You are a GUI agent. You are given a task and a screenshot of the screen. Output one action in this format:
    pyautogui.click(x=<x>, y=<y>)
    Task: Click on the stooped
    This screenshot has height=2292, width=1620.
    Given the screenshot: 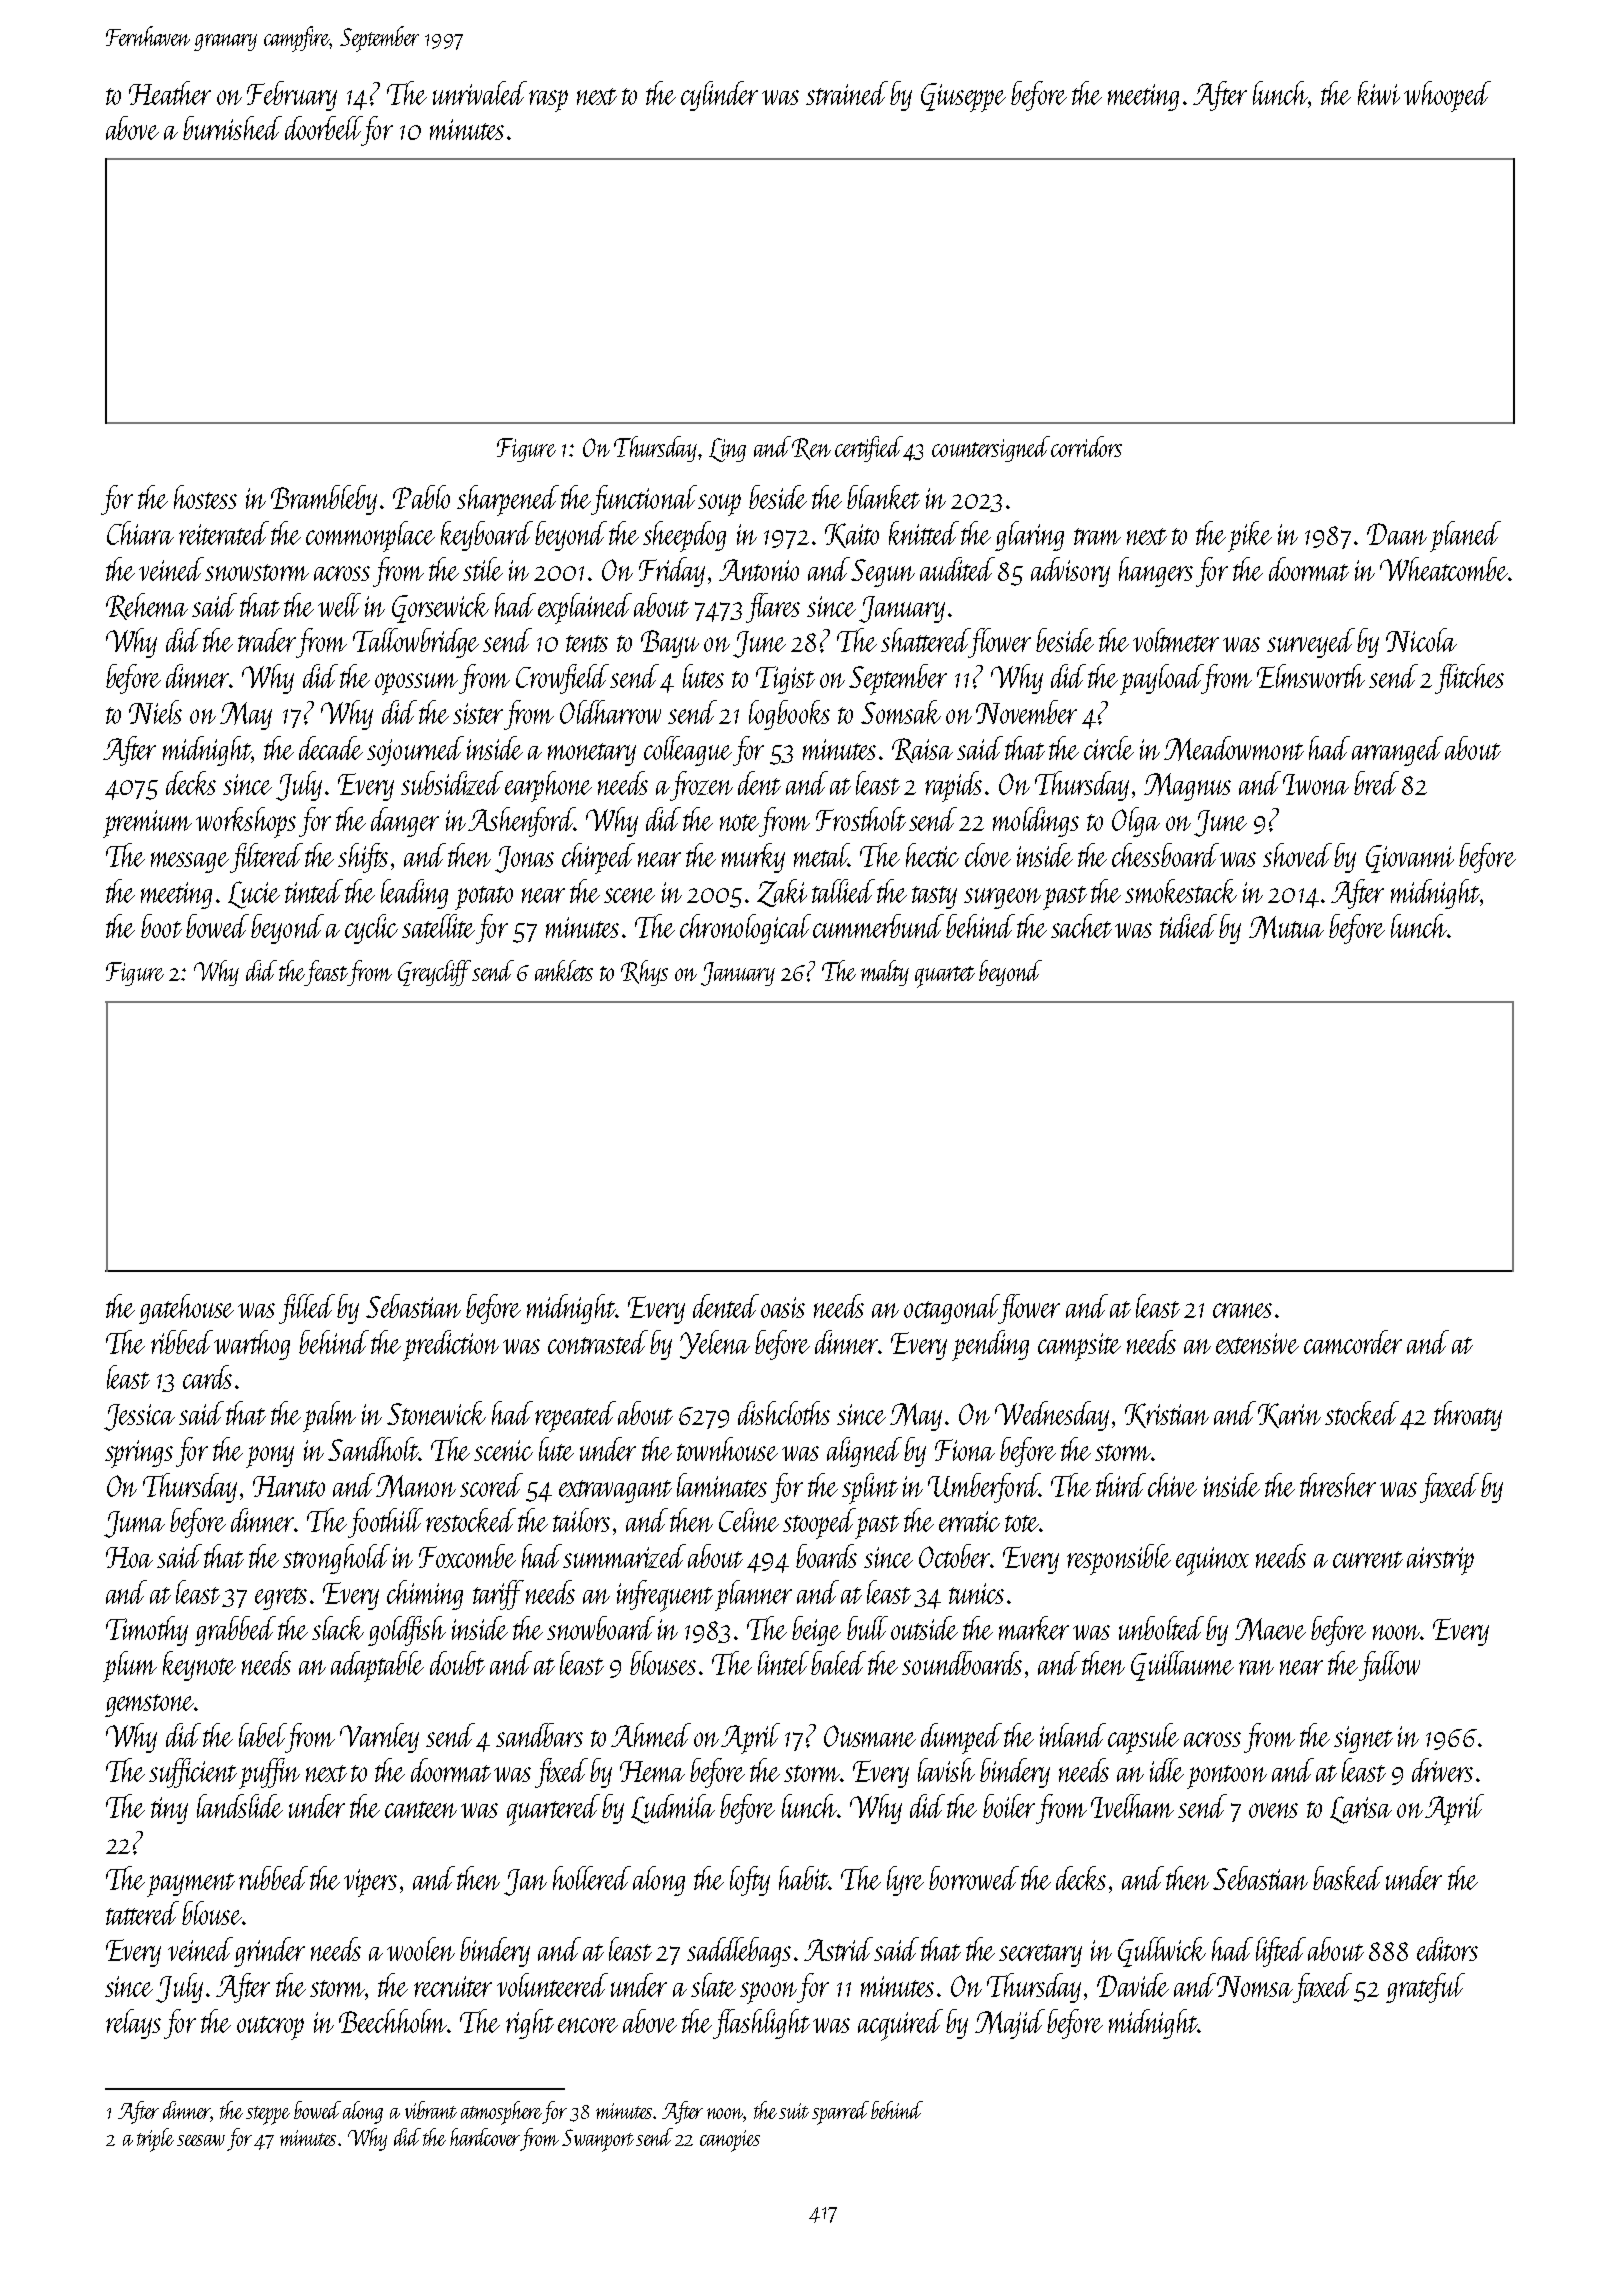 What is the action you would take?
    pyautogui.click(x=819, y=1523)
